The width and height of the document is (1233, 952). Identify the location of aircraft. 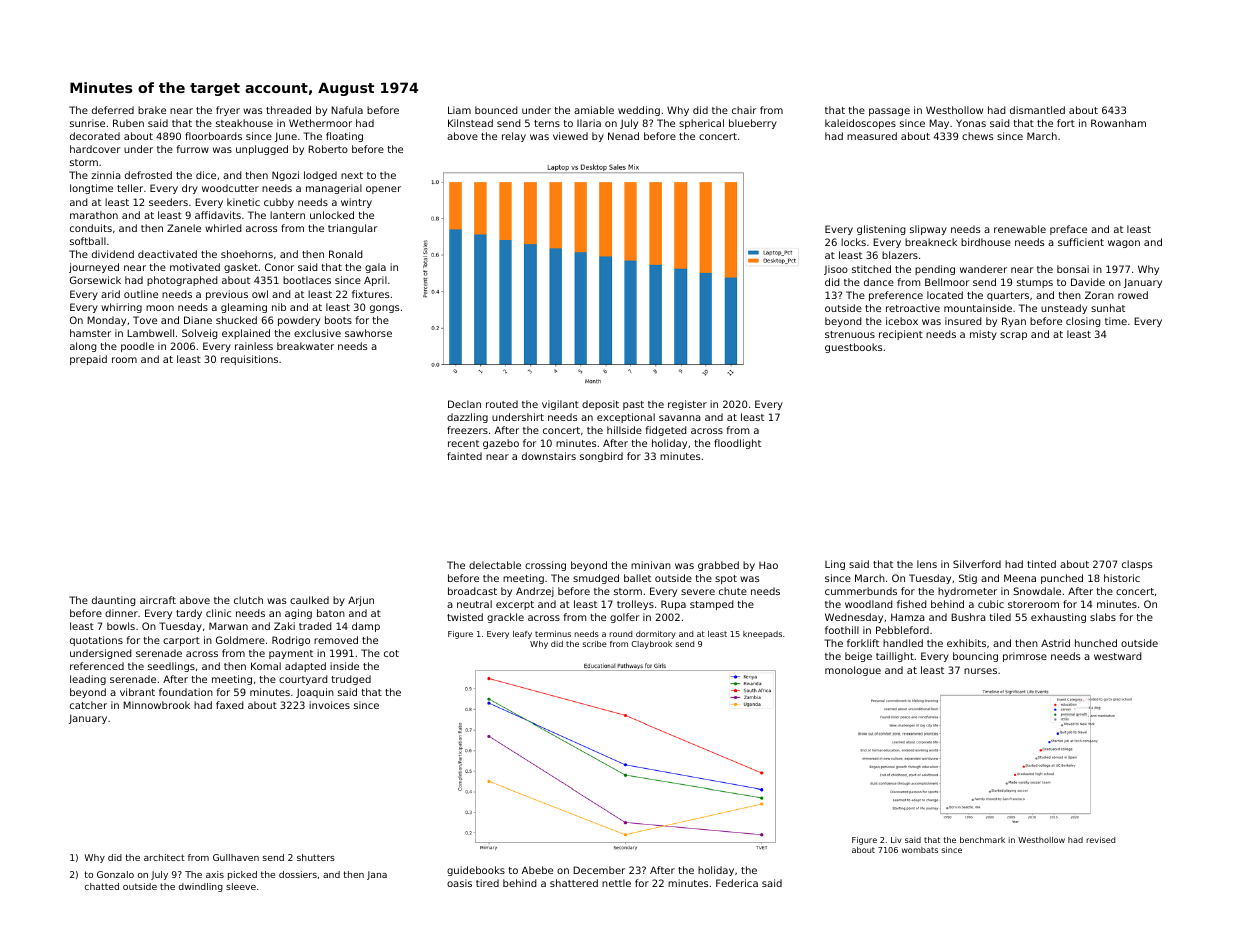
(158, 600).
